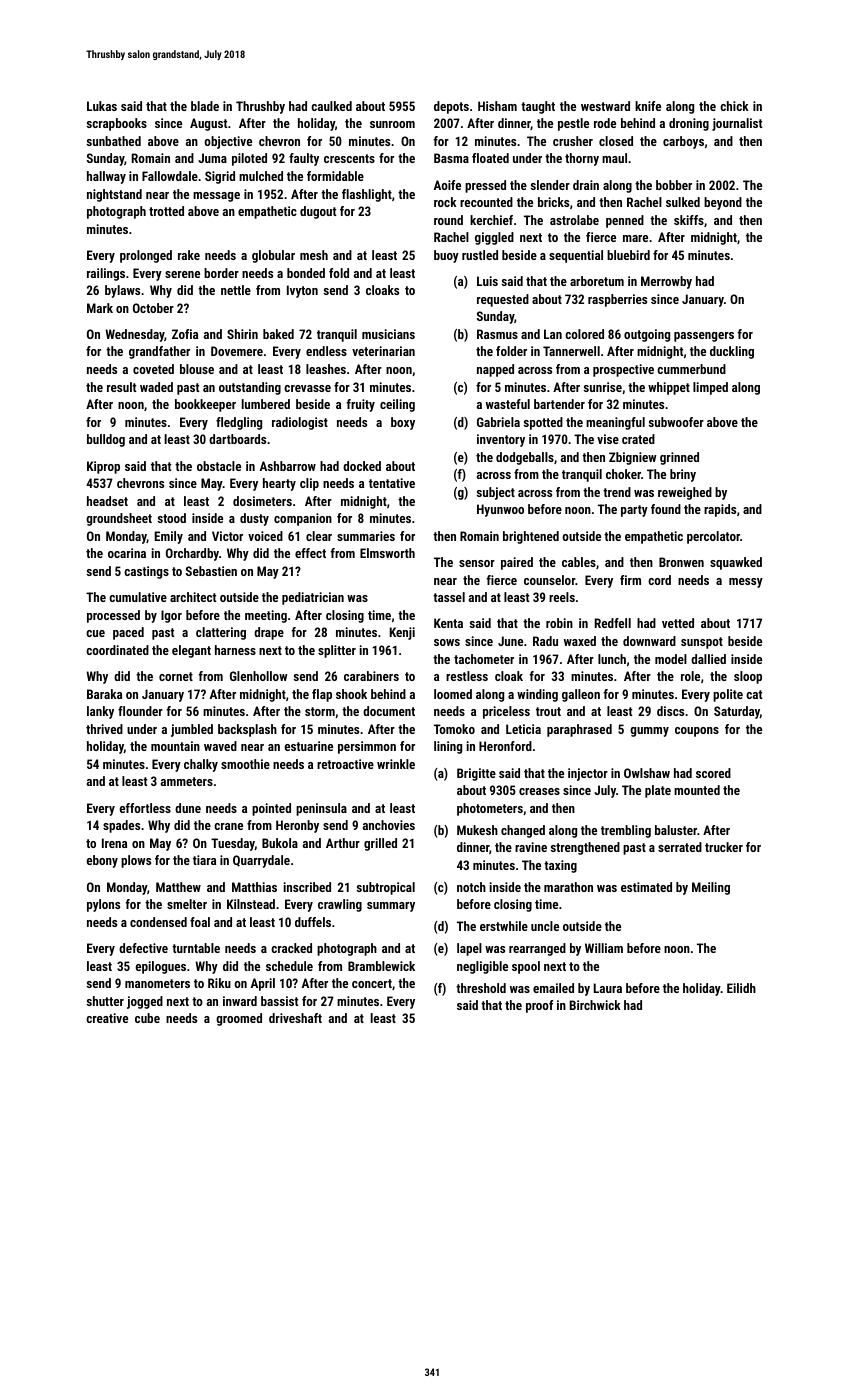 The height and width of the image is (1400, 849). I want to click on crawling, so click(340, 905).
